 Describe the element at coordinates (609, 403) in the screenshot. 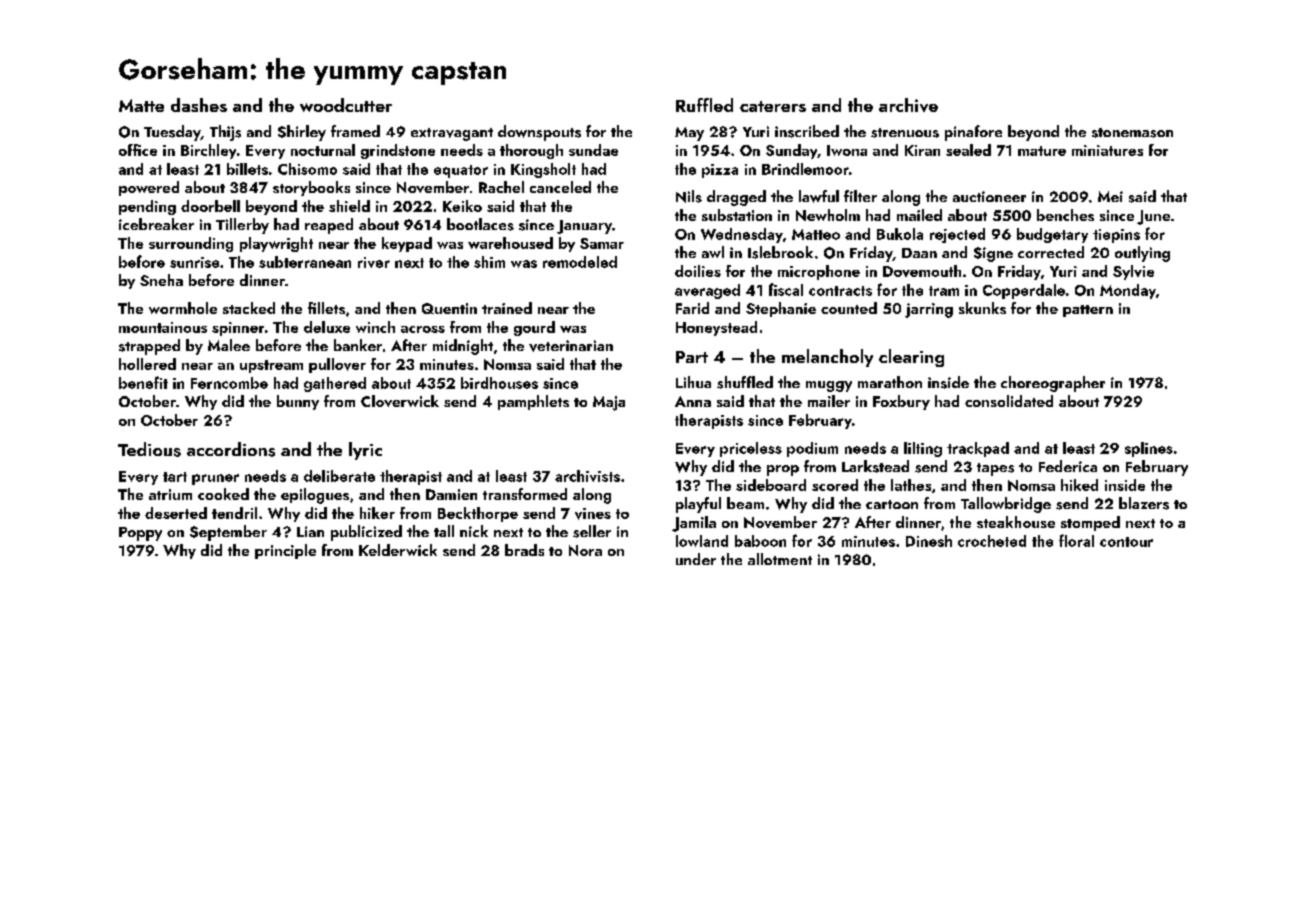

I see `Maja` at that location.
